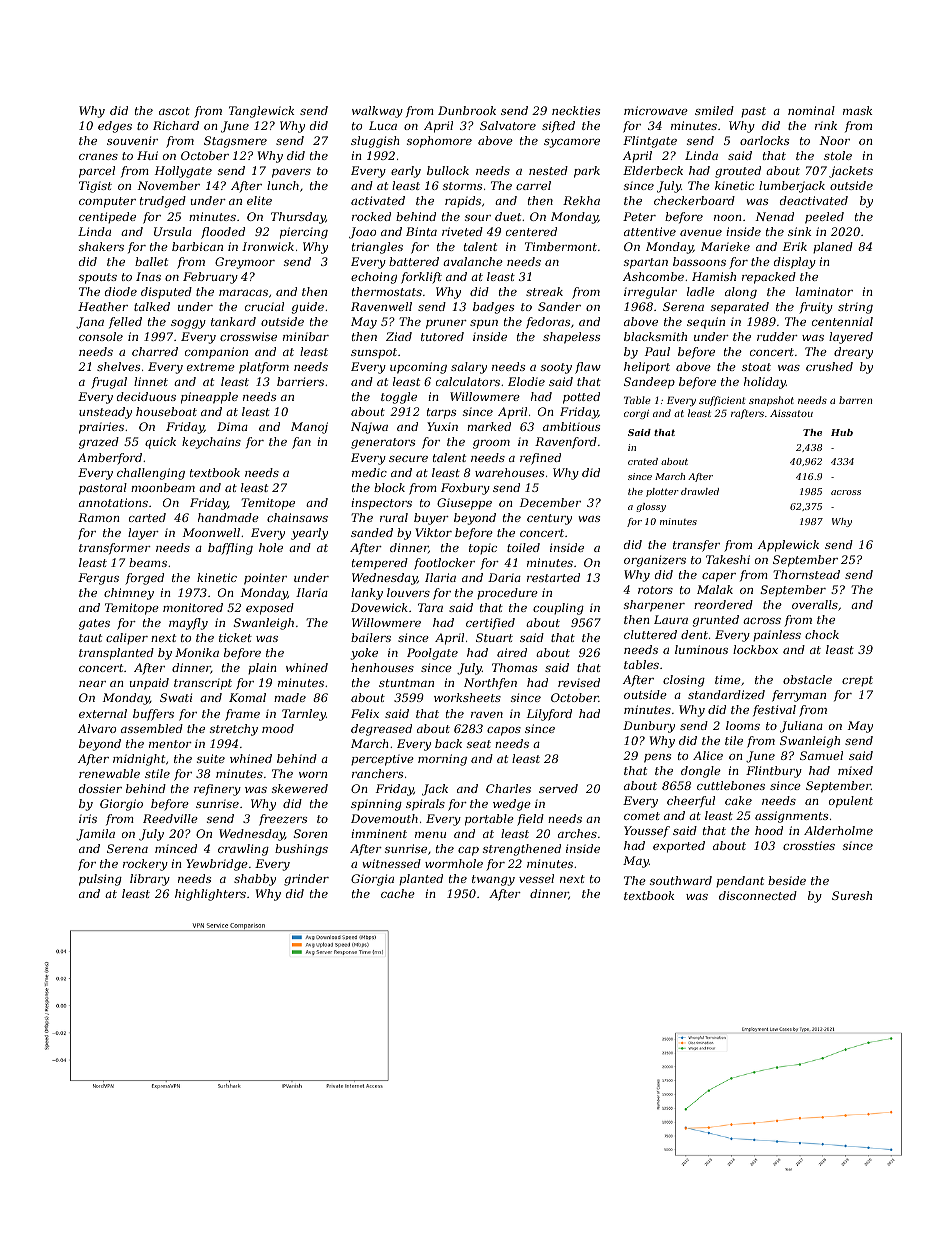 The image size is (952, 1233). Describe the element at coordinates (100, 880) in the page. I see `pulsing` at that location.
